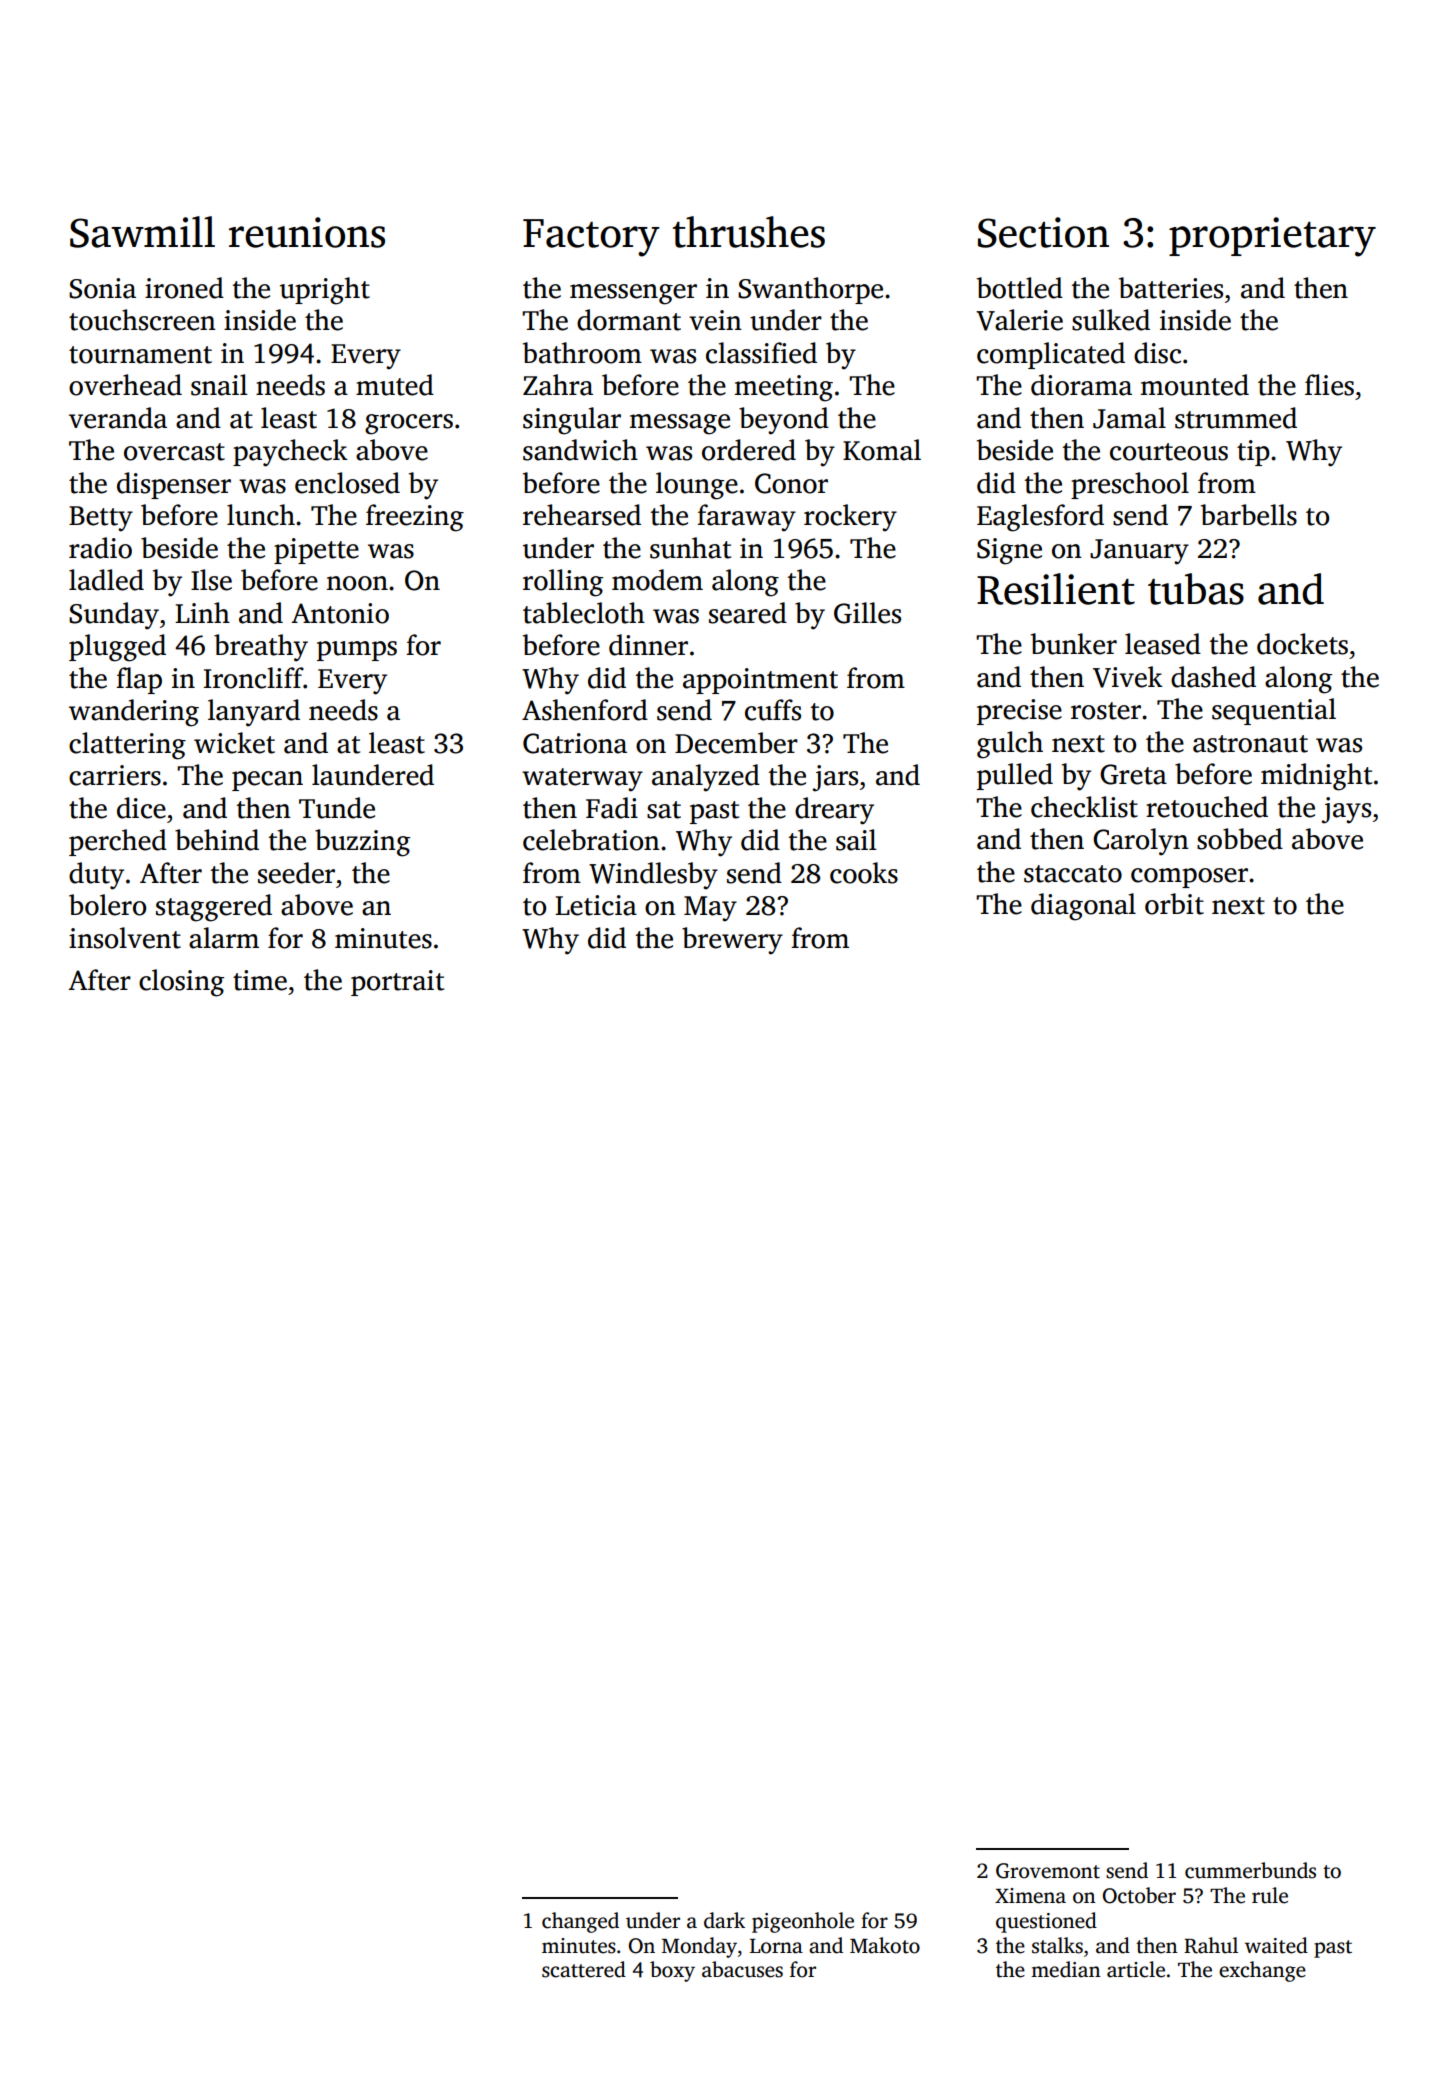 The width and height of the screenshot is (1450, 2100). What do you see at coordinates (732, 941) in the screenshot?
I see `brewery` at bounding box center [732, 941].
